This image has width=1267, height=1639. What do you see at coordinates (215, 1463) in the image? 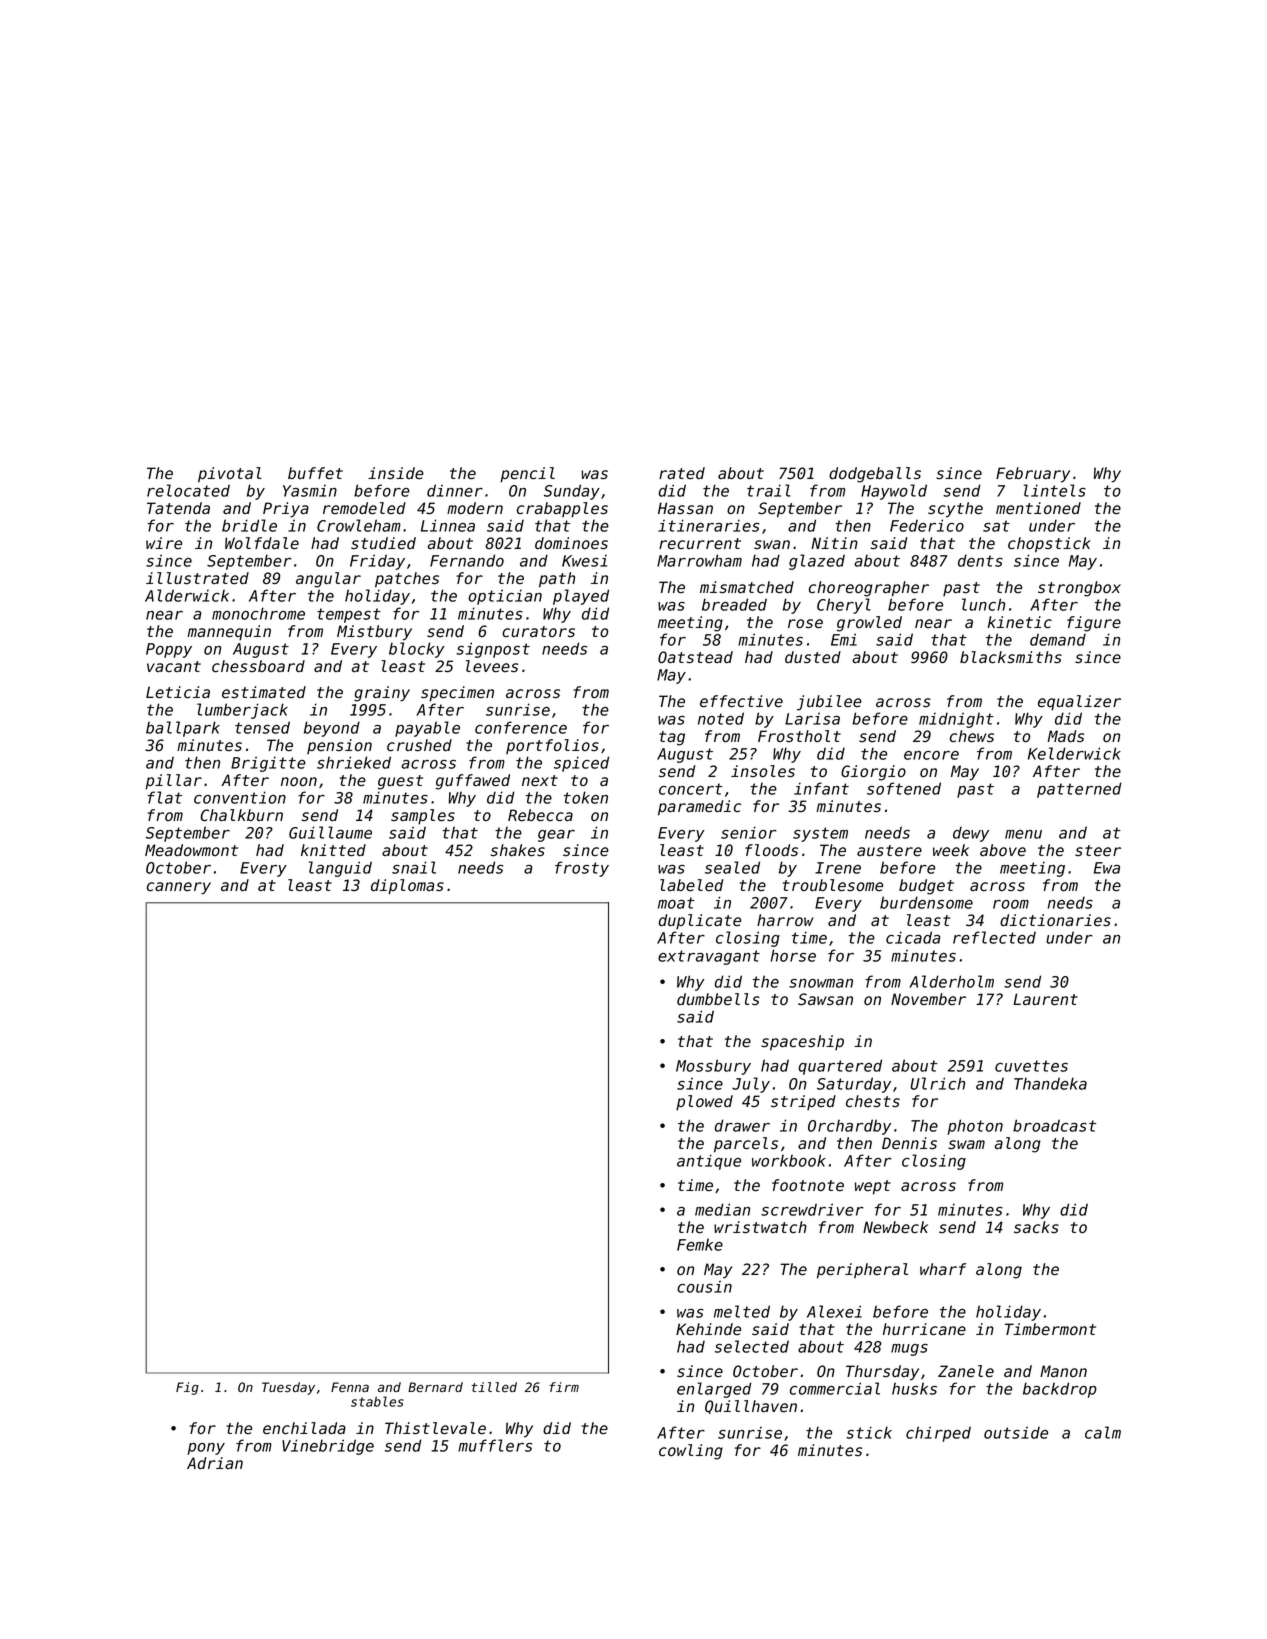
I see `Adrian` at bounding box center [215, 1463].
